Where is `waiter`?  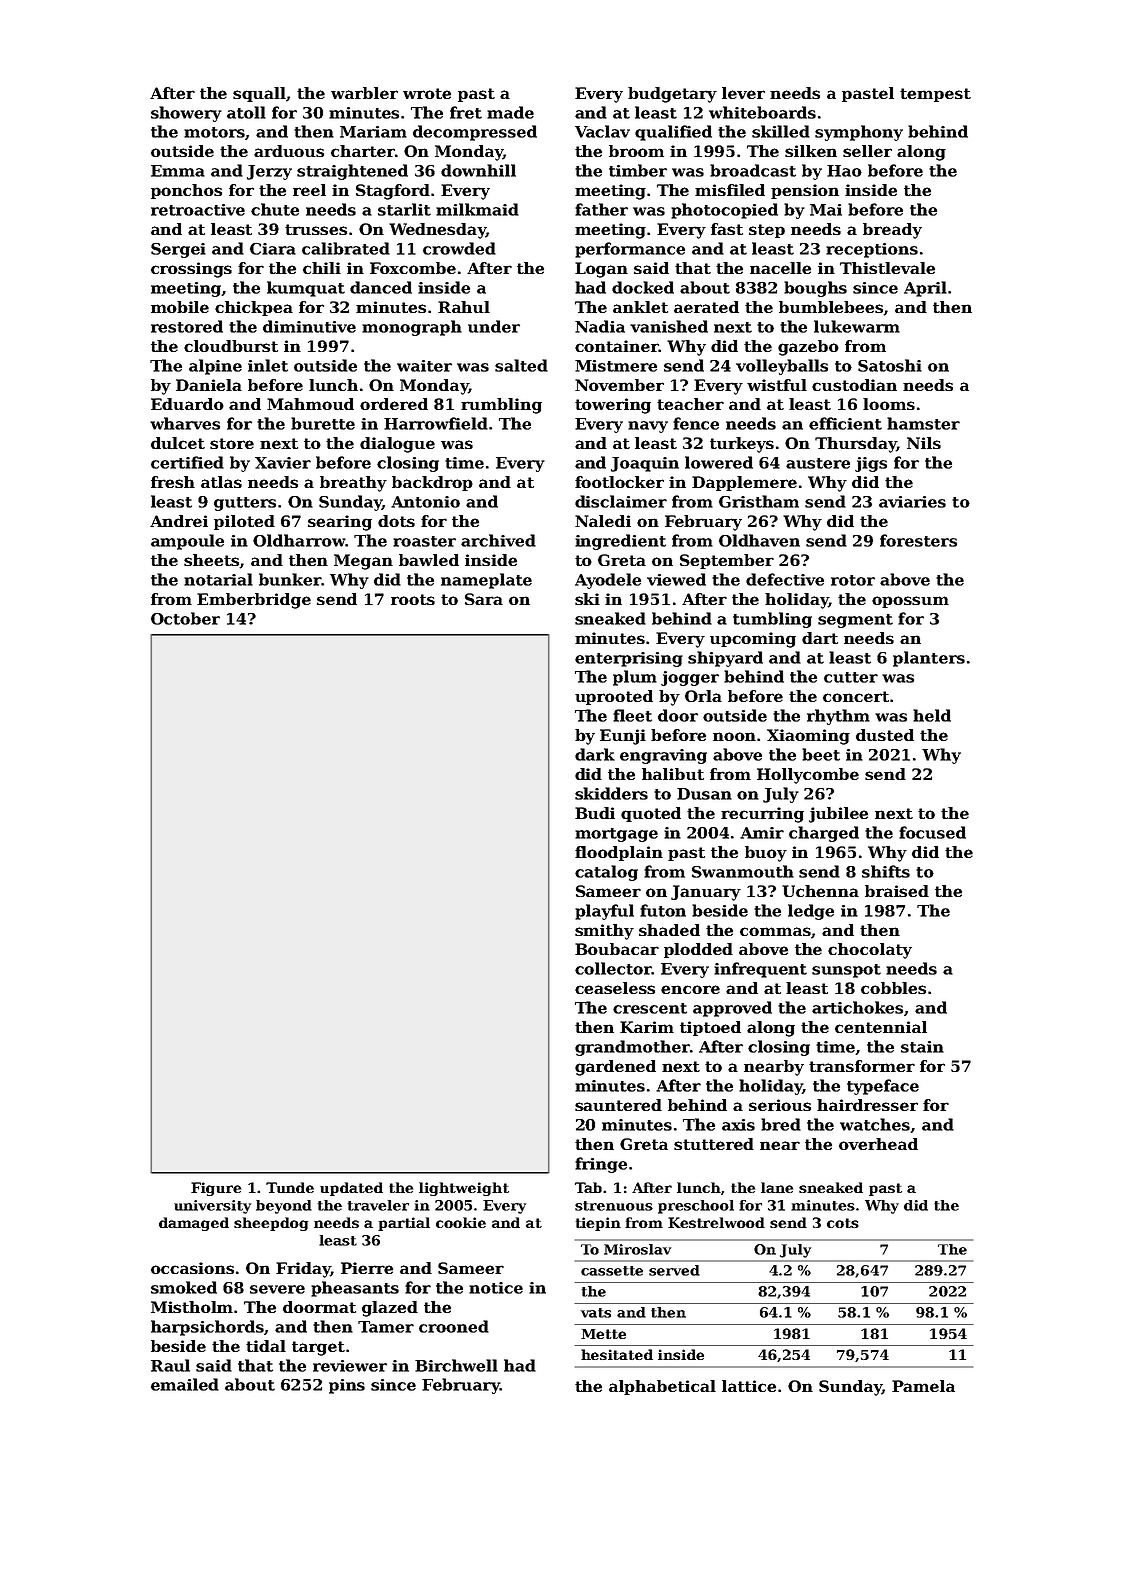
waiter is located at coordinates (424, 366).
